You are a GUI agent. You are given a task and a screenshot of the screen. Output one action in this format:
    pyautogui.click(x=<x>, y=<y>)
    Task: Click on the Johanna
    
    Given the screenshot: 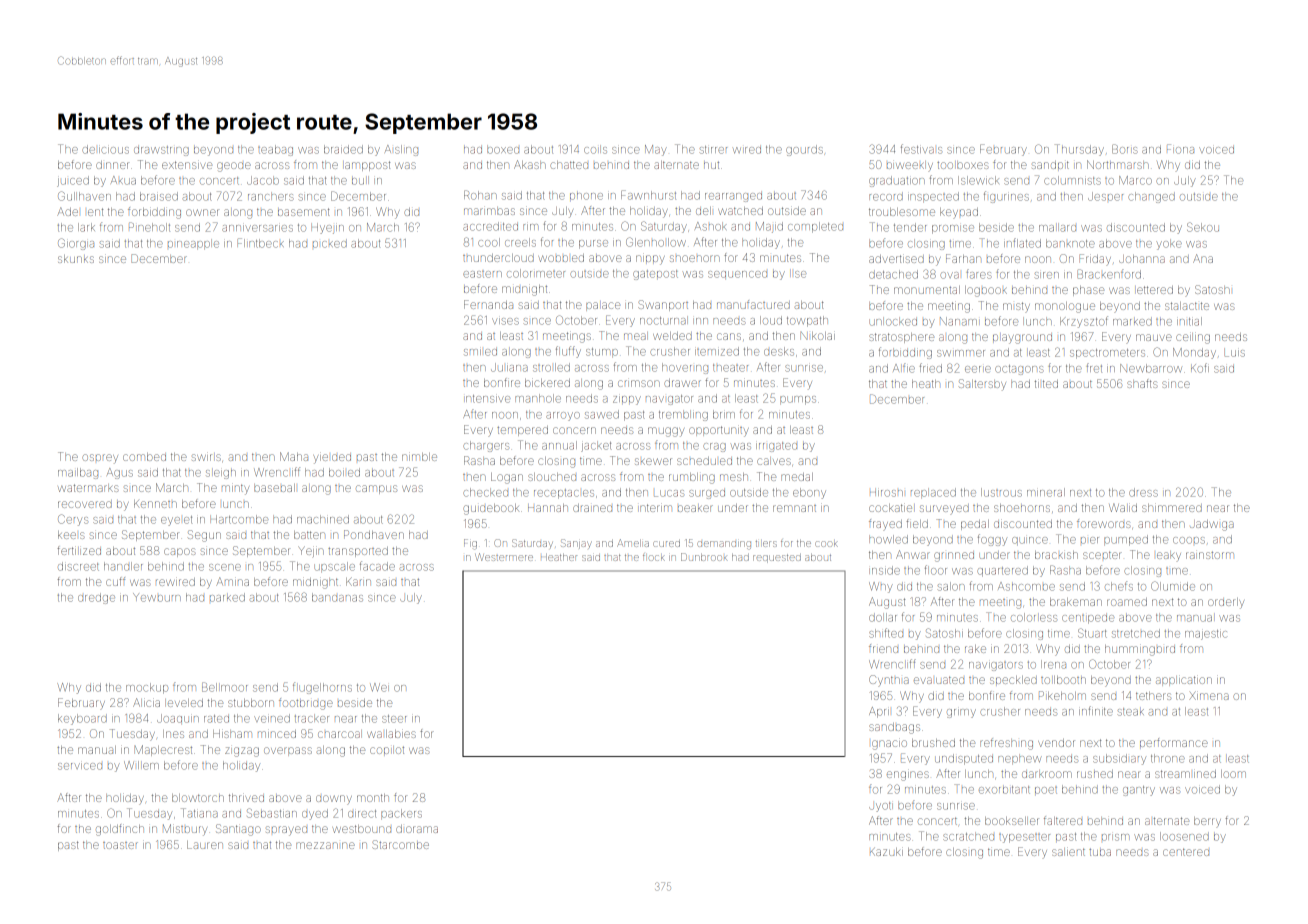 What is the action you would take?
    pyautogui.click(x=1142, y=259)
